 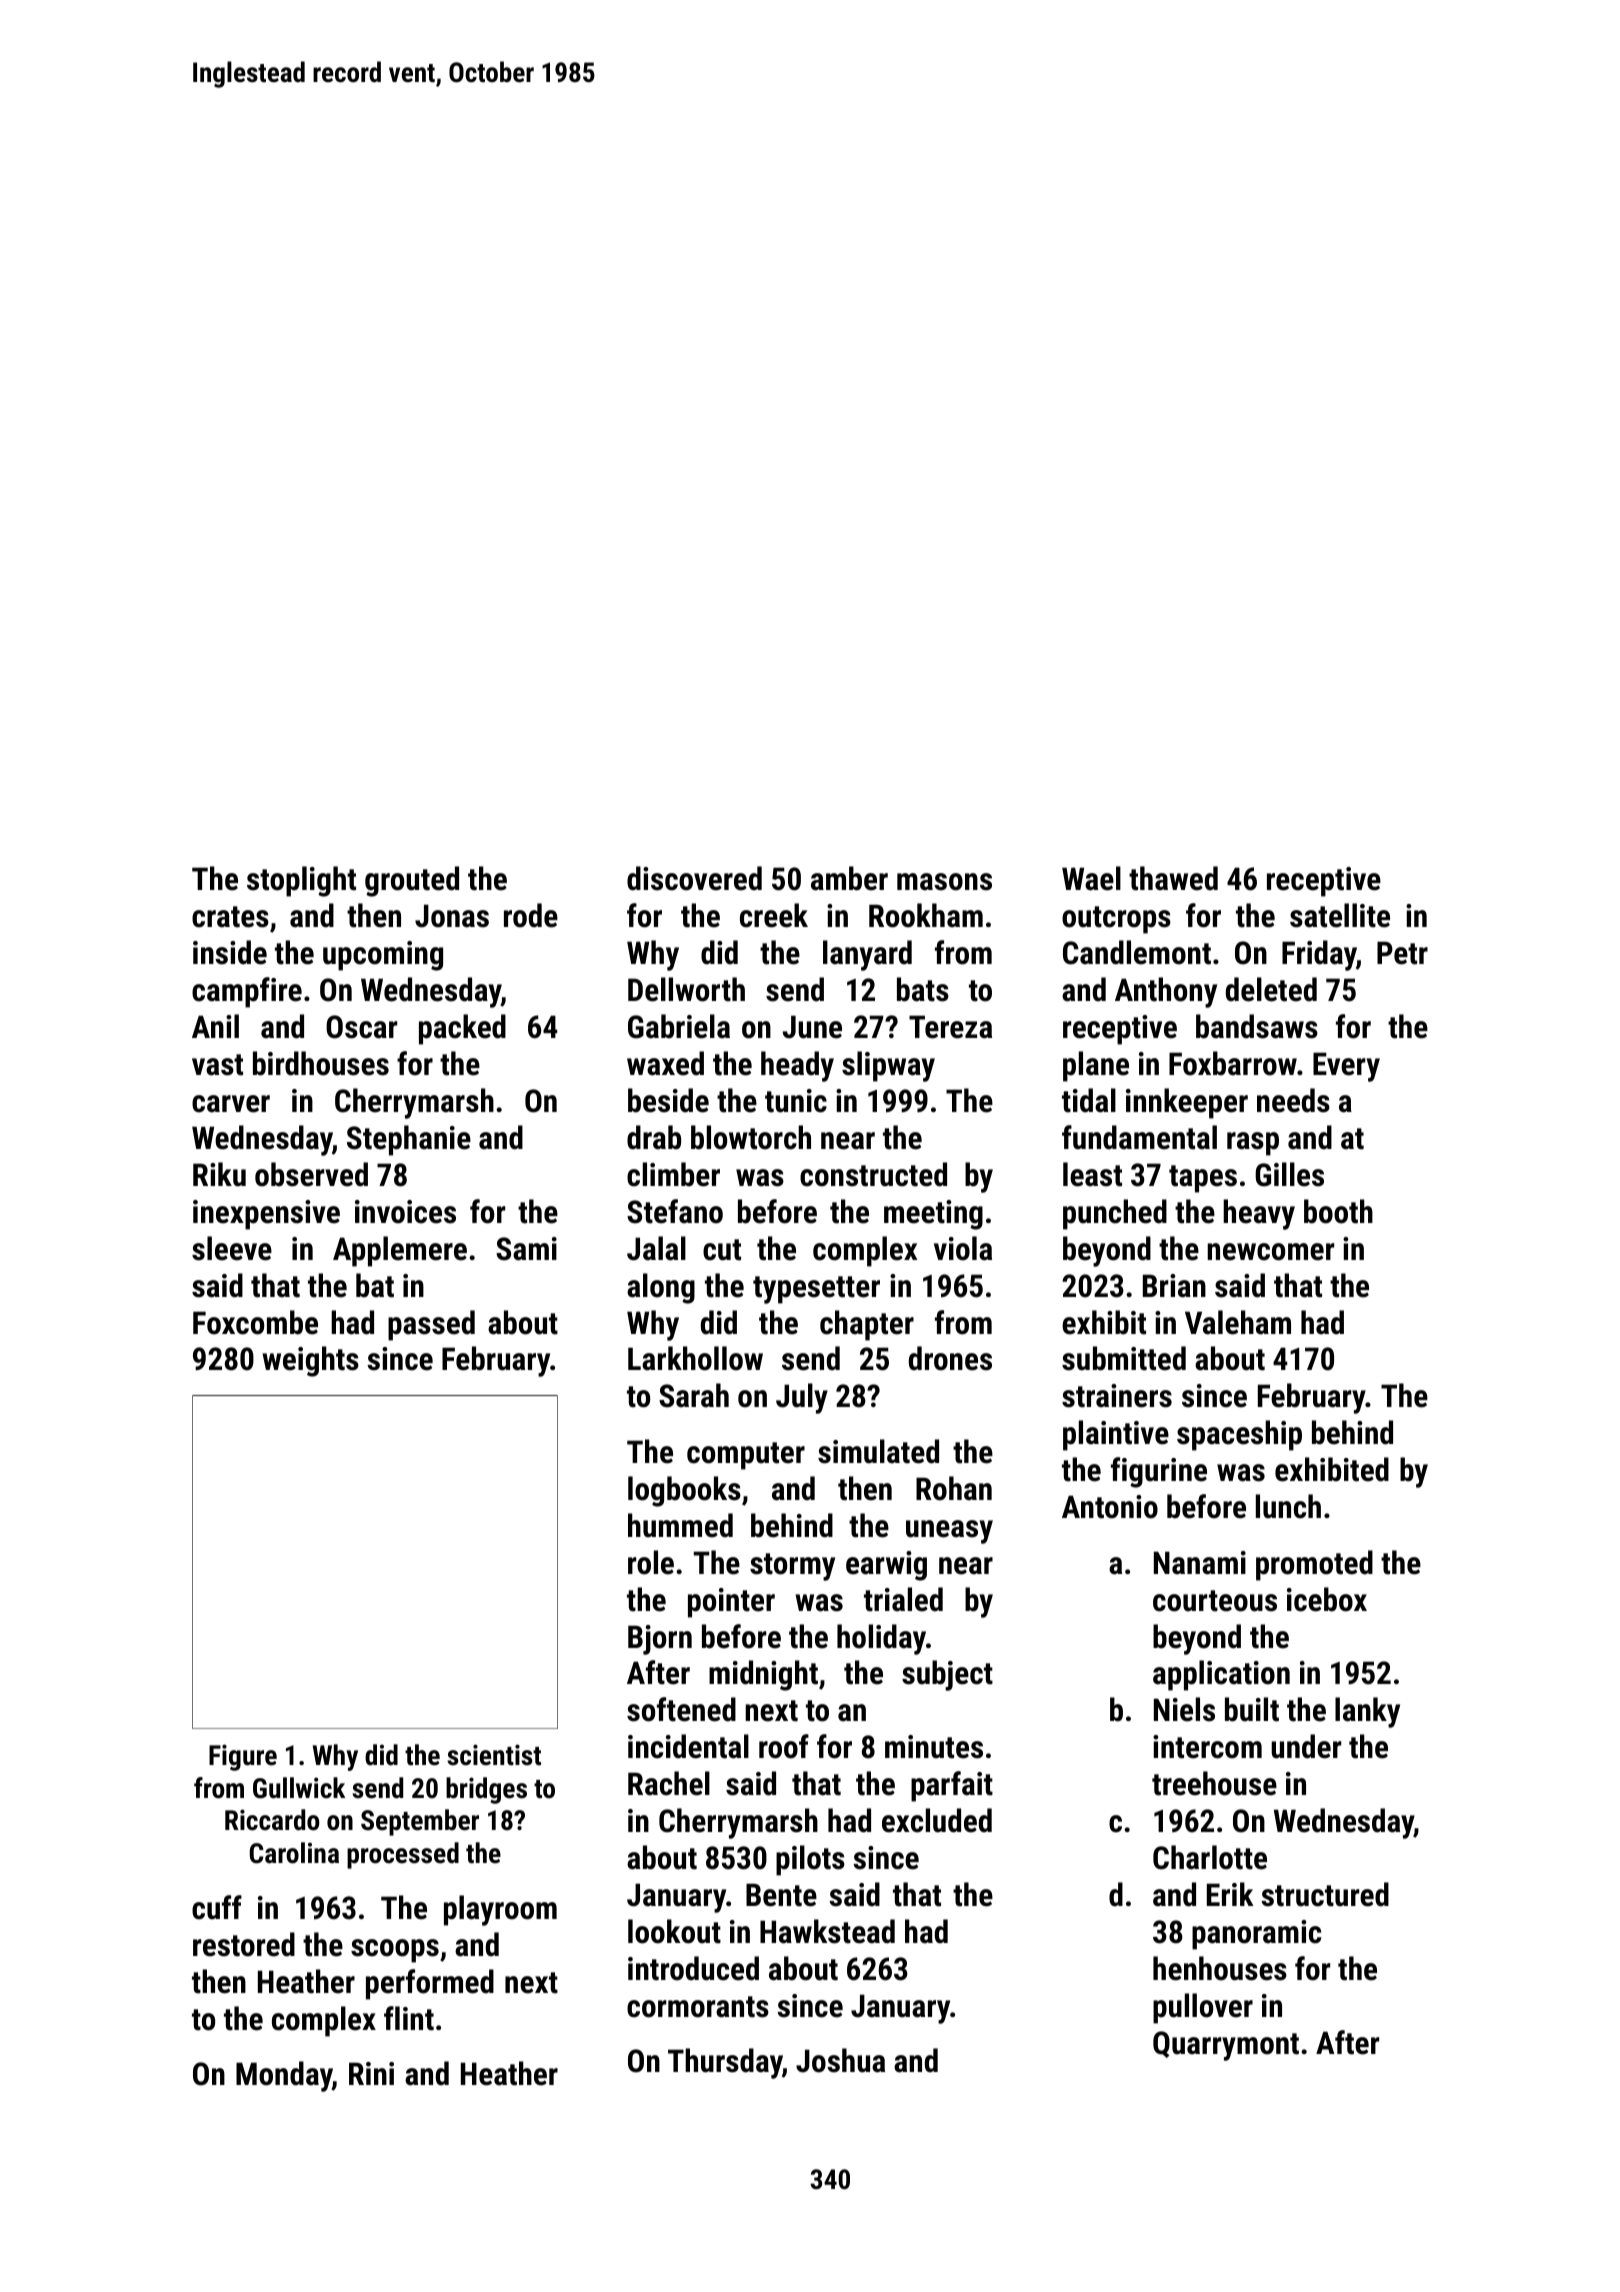 What do you see at coordinates (526, 1249) in the screenshot?
I see `Sami` at bounding box center [526, 1249].
